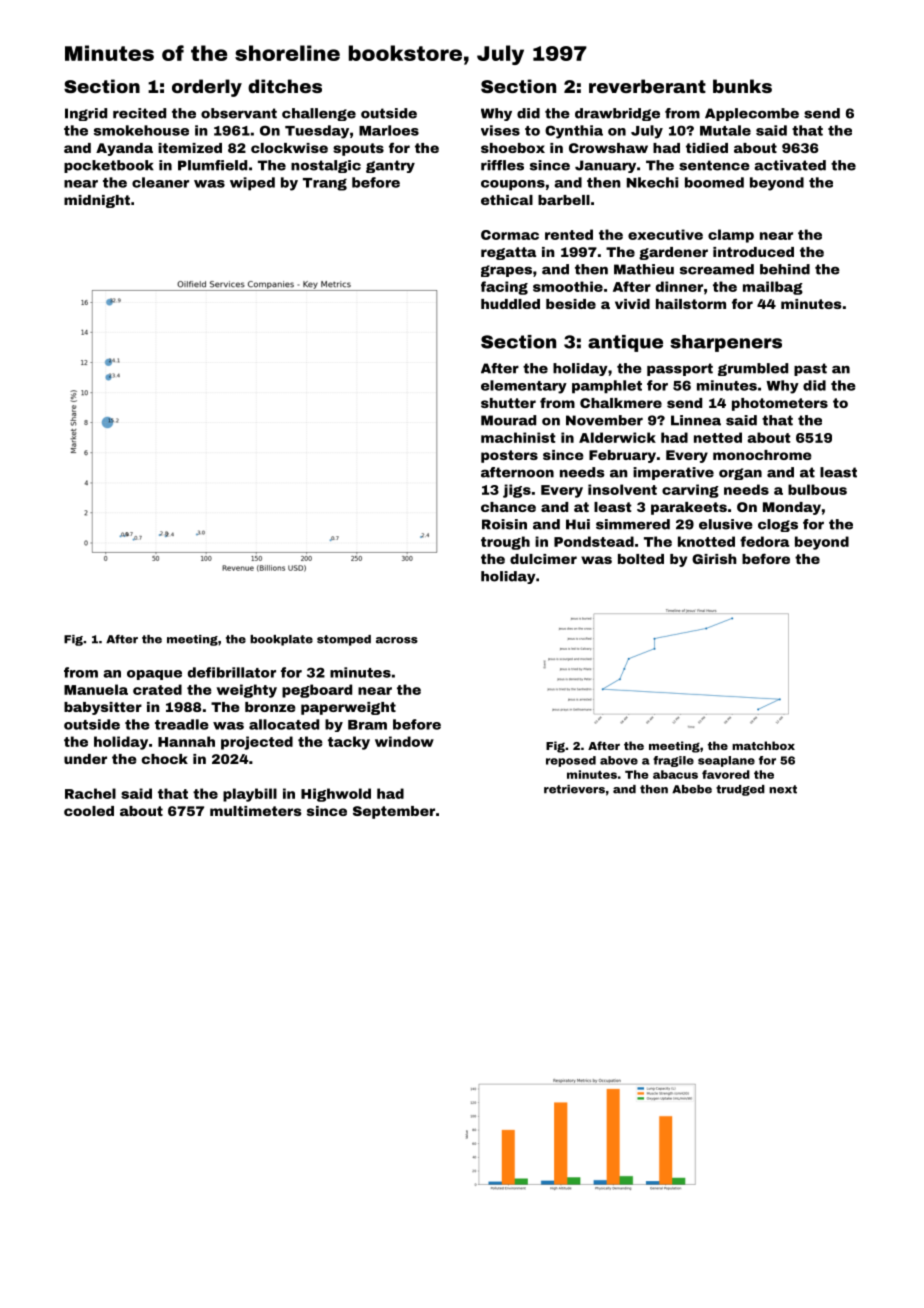  I want to click on cooled, so click(89, 811).
